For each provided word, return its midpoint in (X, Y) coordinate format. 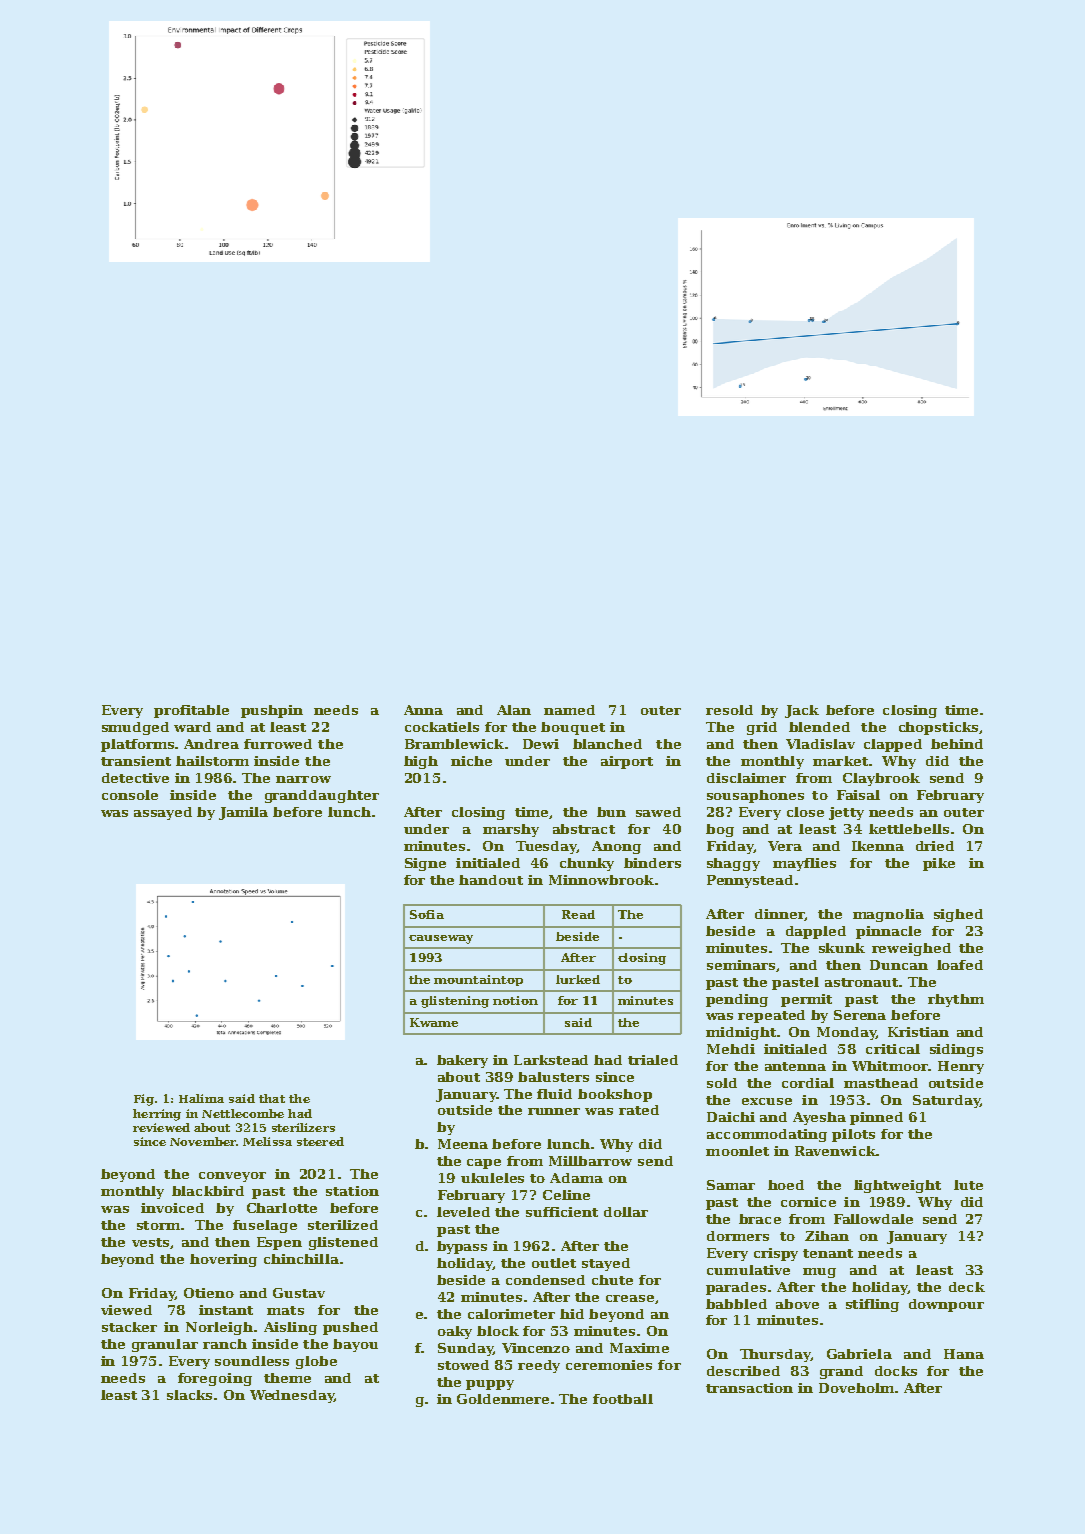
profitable (191, 711)
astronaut (861, 982)
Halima (201, 1098)
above (797, 1304)
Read (578, 914)
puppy (490, 1385)
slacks (189, 1395)
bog (720, 830)
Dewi (541, 744)
